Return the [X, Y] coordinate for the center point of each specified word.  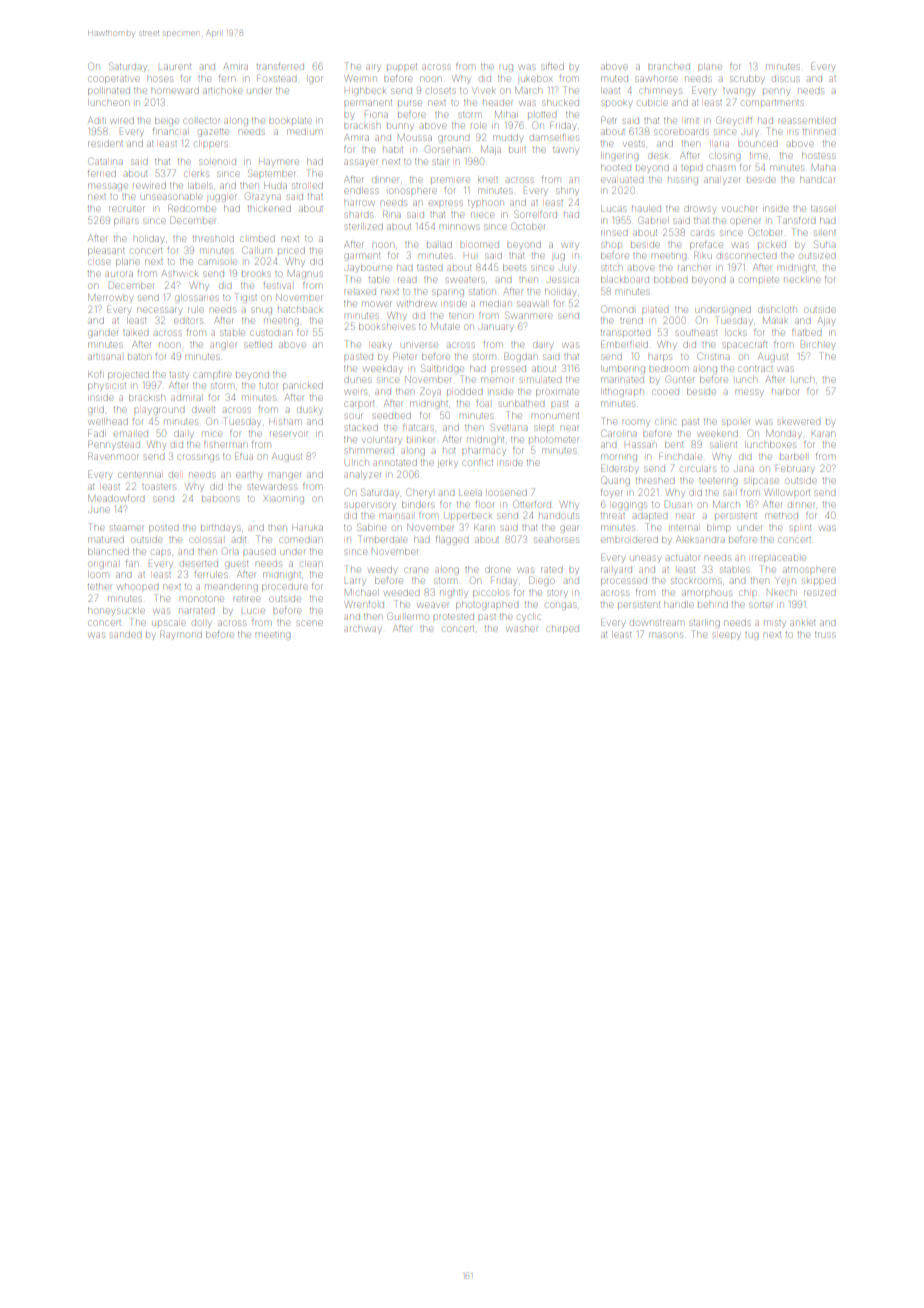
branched [669, 67]
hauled [646, 209]
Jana [744, 468]
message [108, 187]
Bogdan [521, 357]
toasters [159, 487]
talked [135, 333]
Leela [470, 493]
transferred [280, 67]
